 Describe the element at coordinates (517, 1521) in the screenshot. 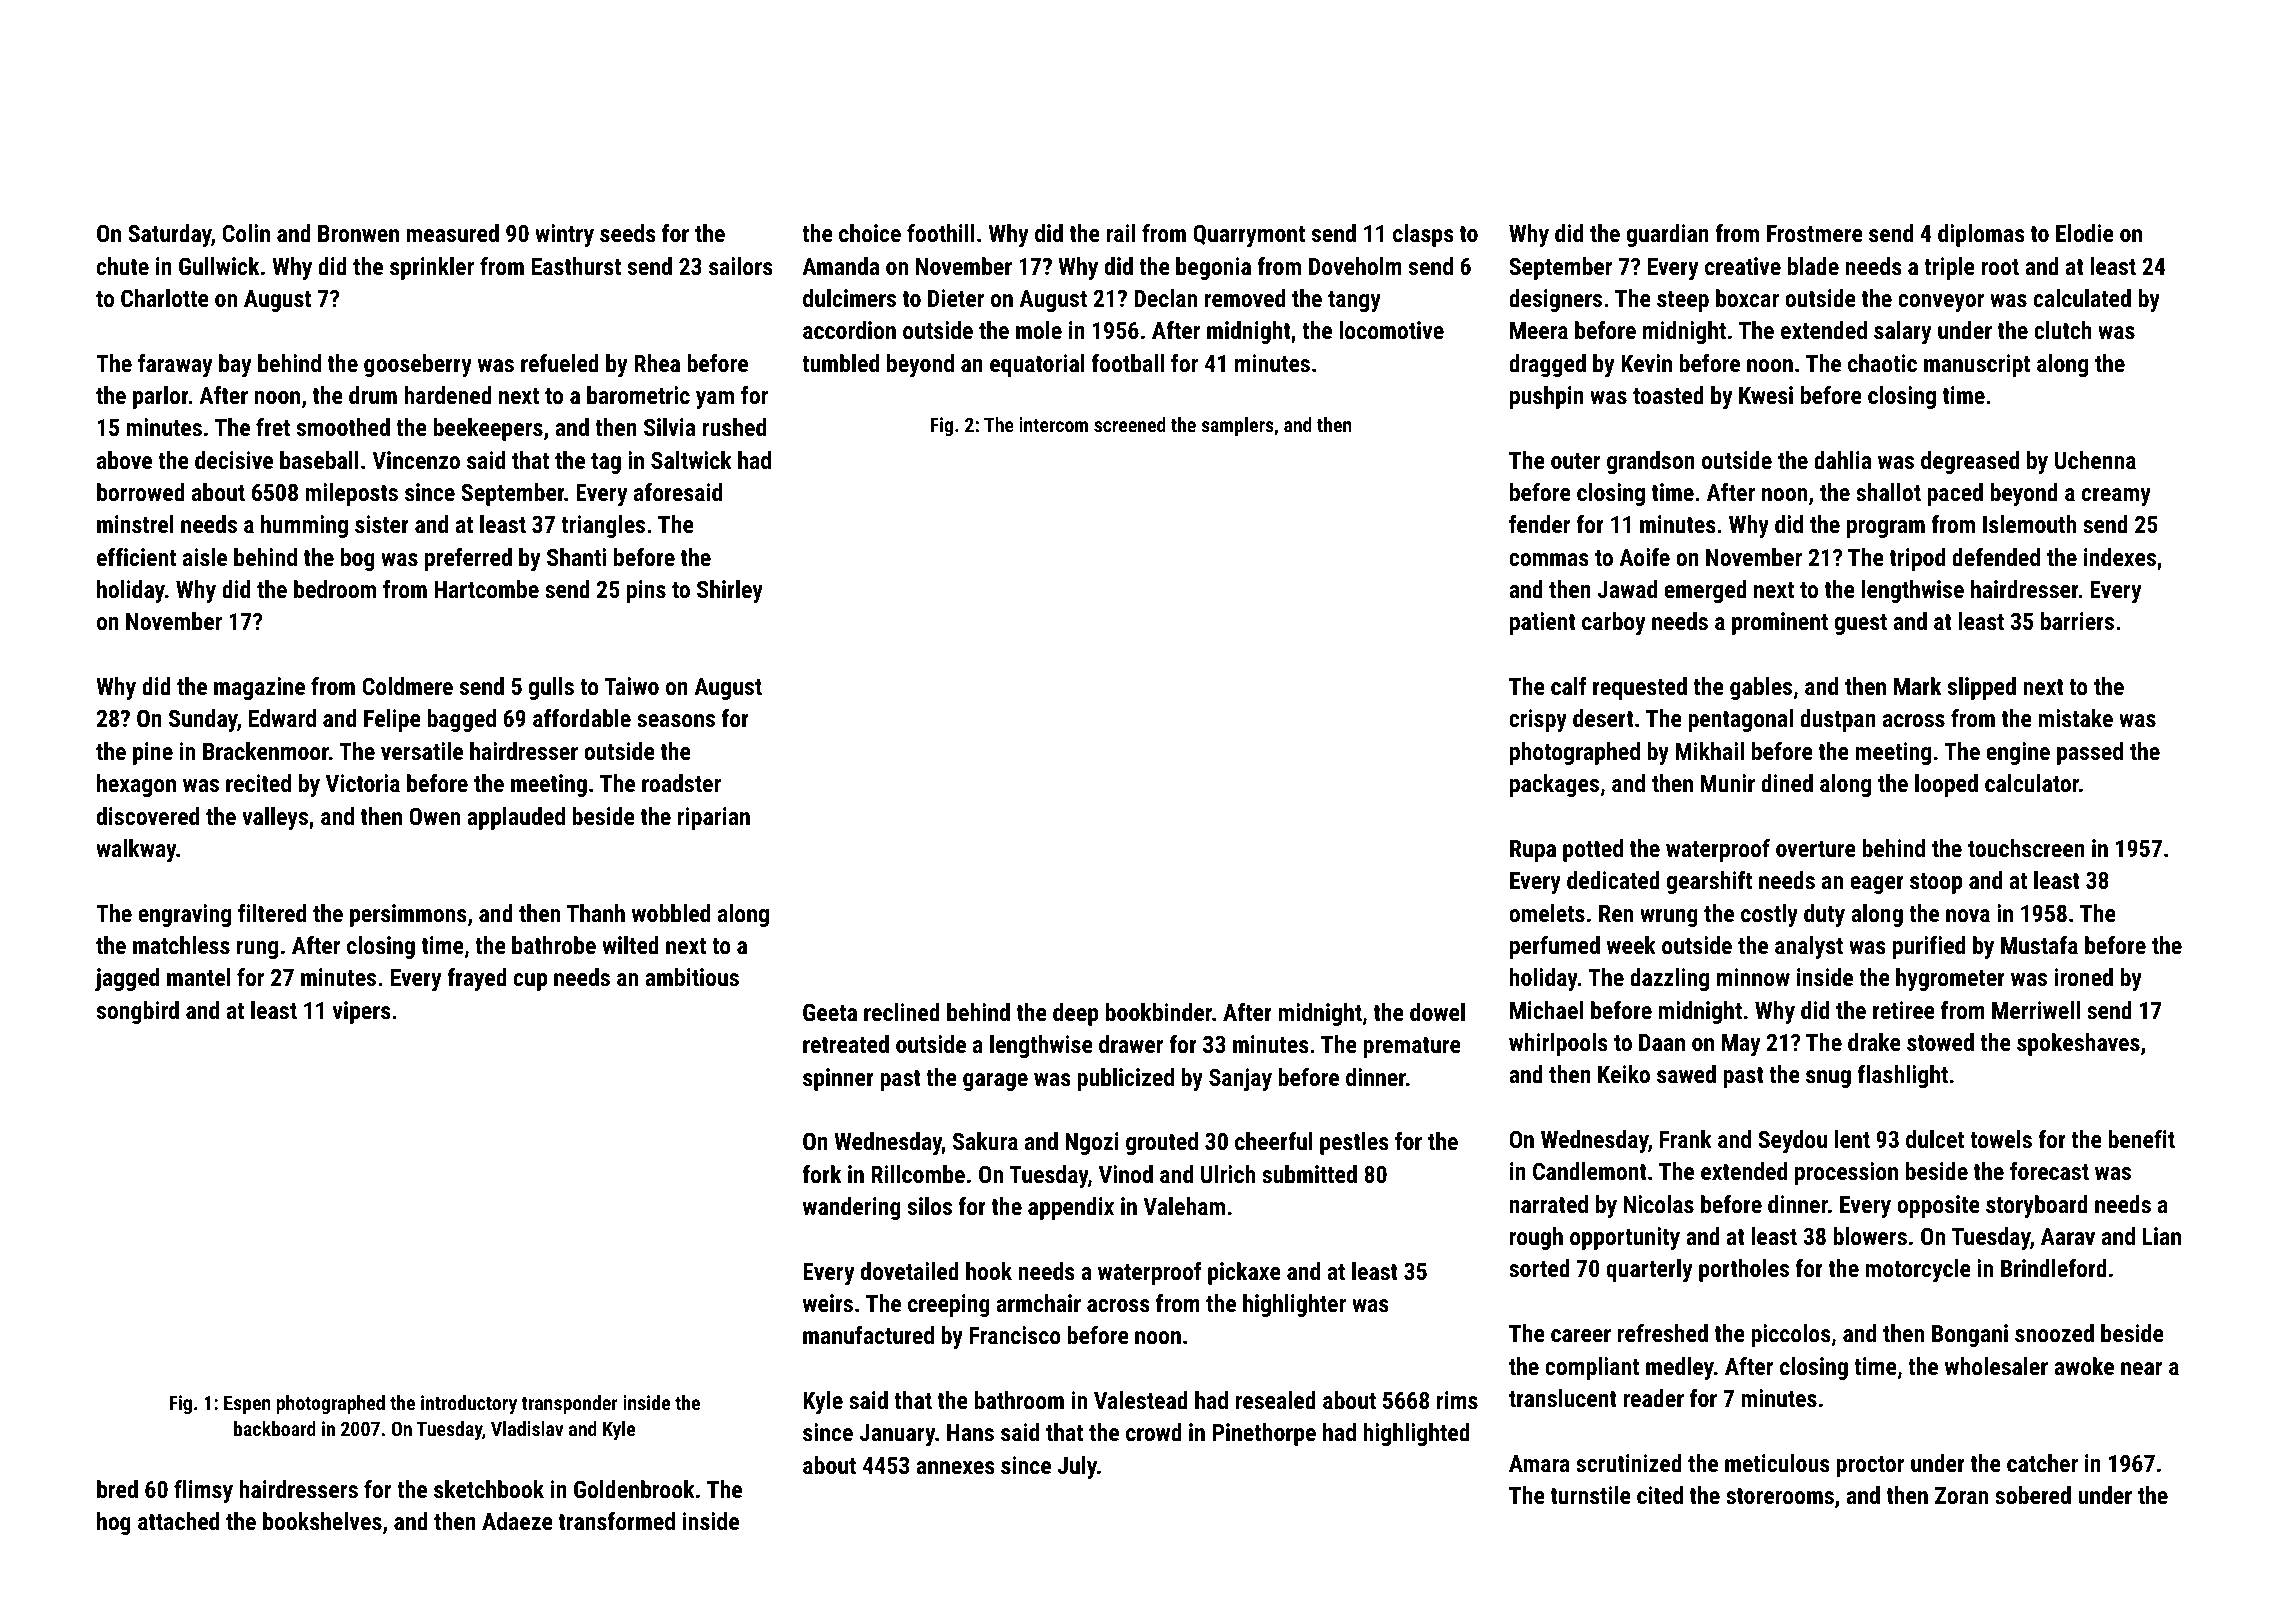

I see `Adaeze` at that location.
